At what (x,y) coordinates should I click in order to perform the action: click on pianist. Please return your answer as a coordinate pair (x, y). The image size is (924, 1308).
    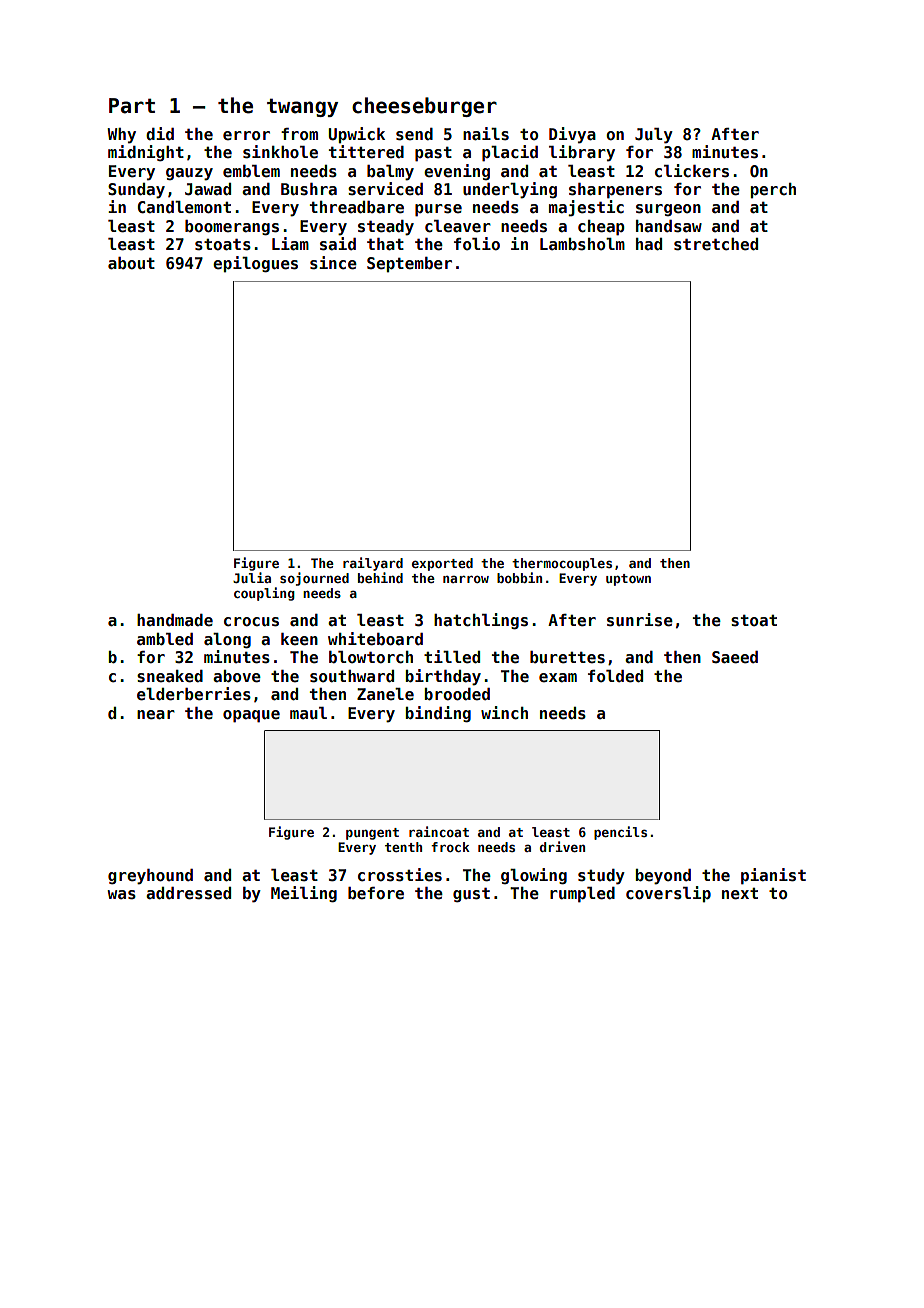
    Looking at the image, I should click on (773, 876).
